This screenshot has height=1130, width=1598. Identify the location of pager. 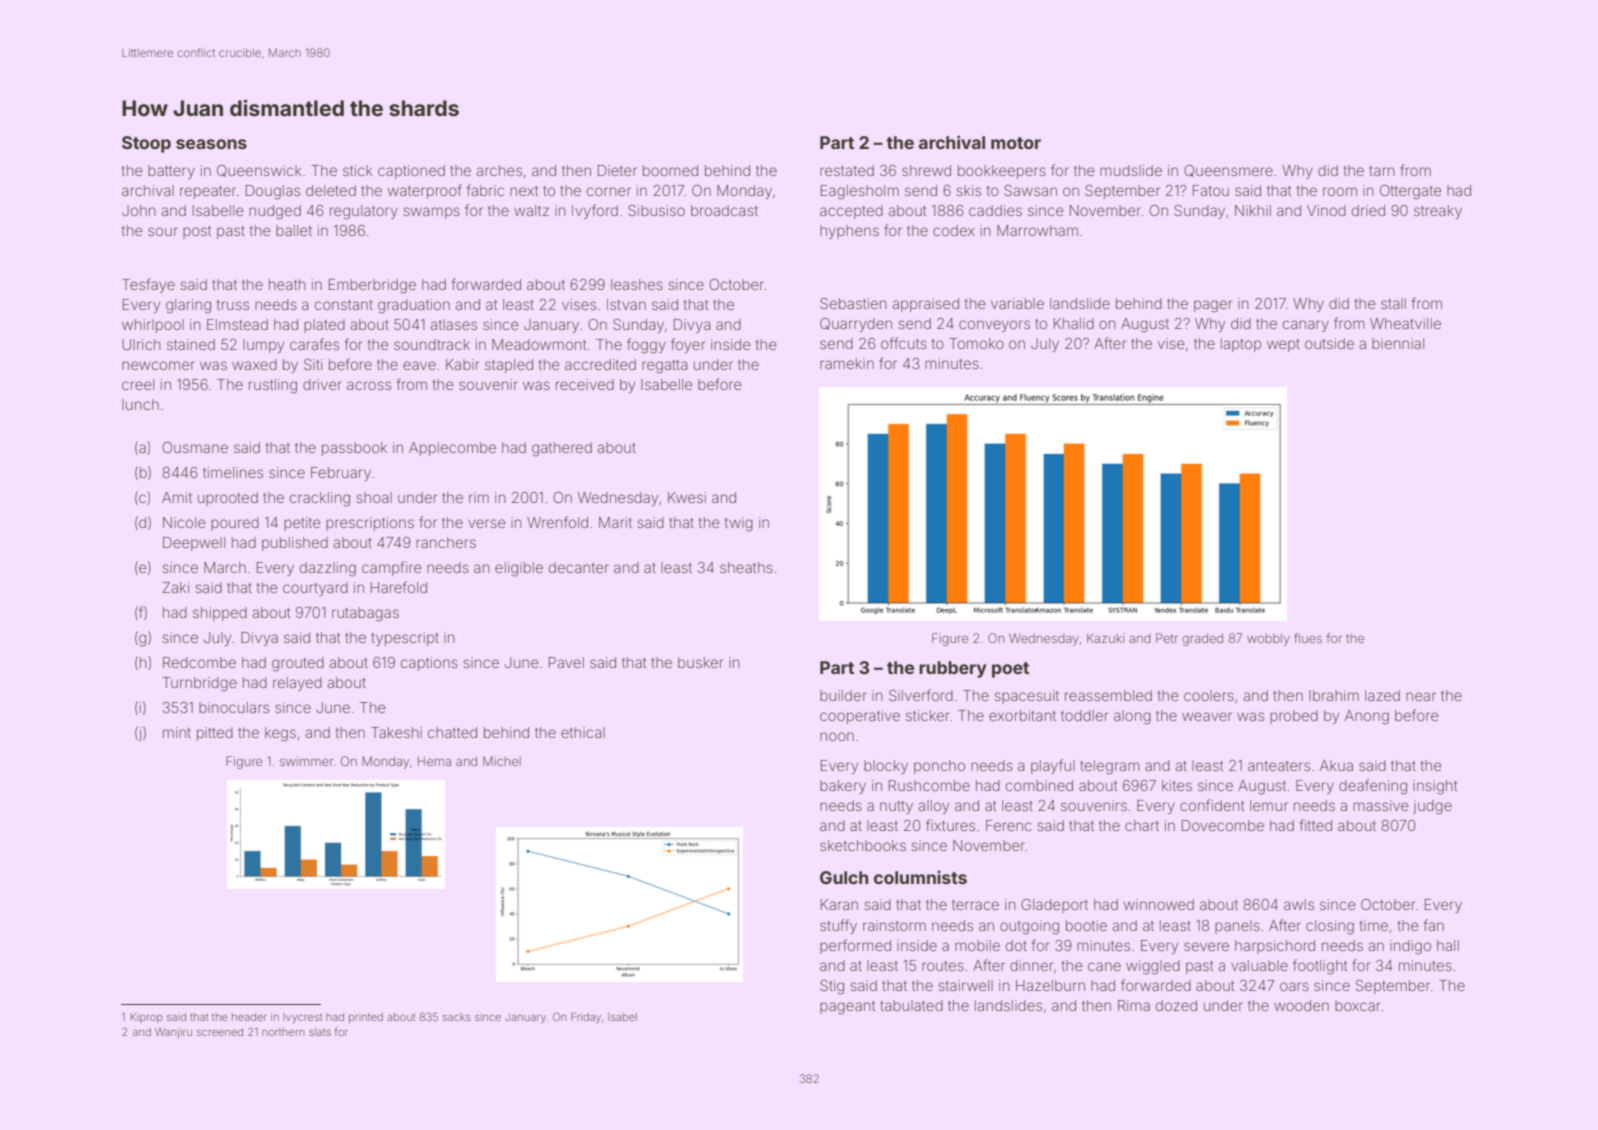
(1213, 306).
